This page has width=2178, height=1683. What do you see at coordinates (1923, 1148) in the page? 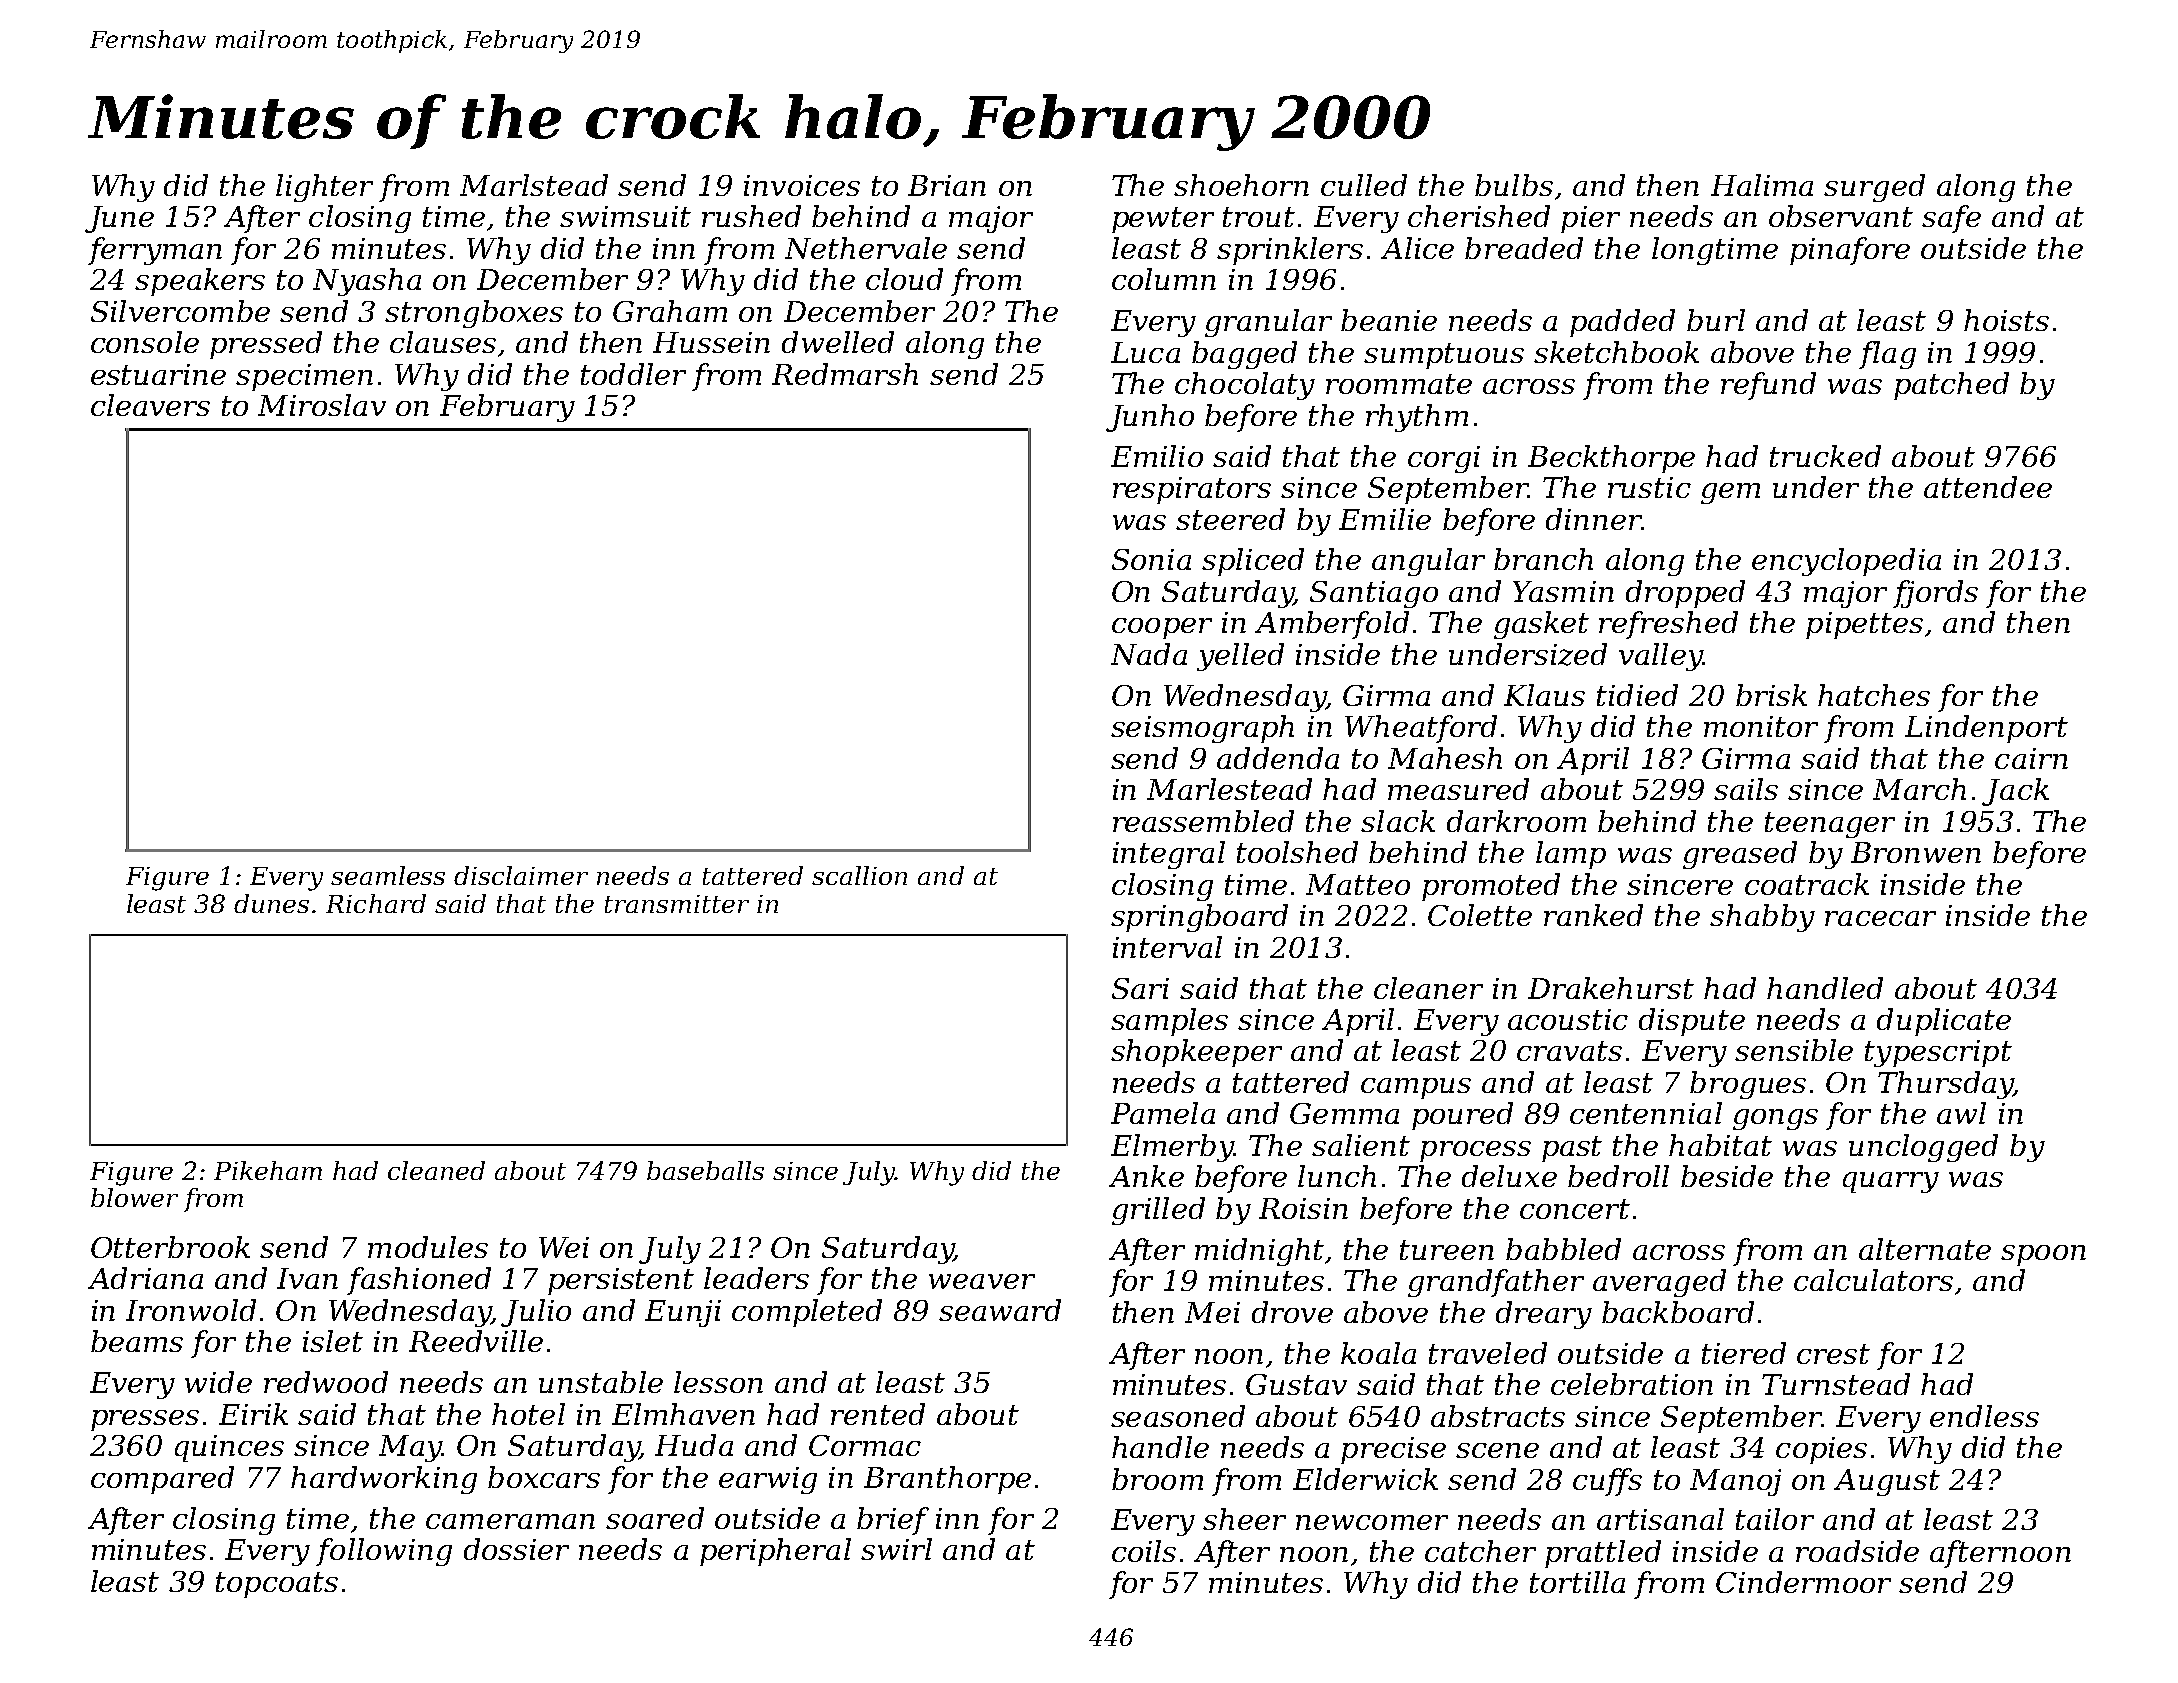
I see `unclogged` at bounding box center [1923, 1148].
